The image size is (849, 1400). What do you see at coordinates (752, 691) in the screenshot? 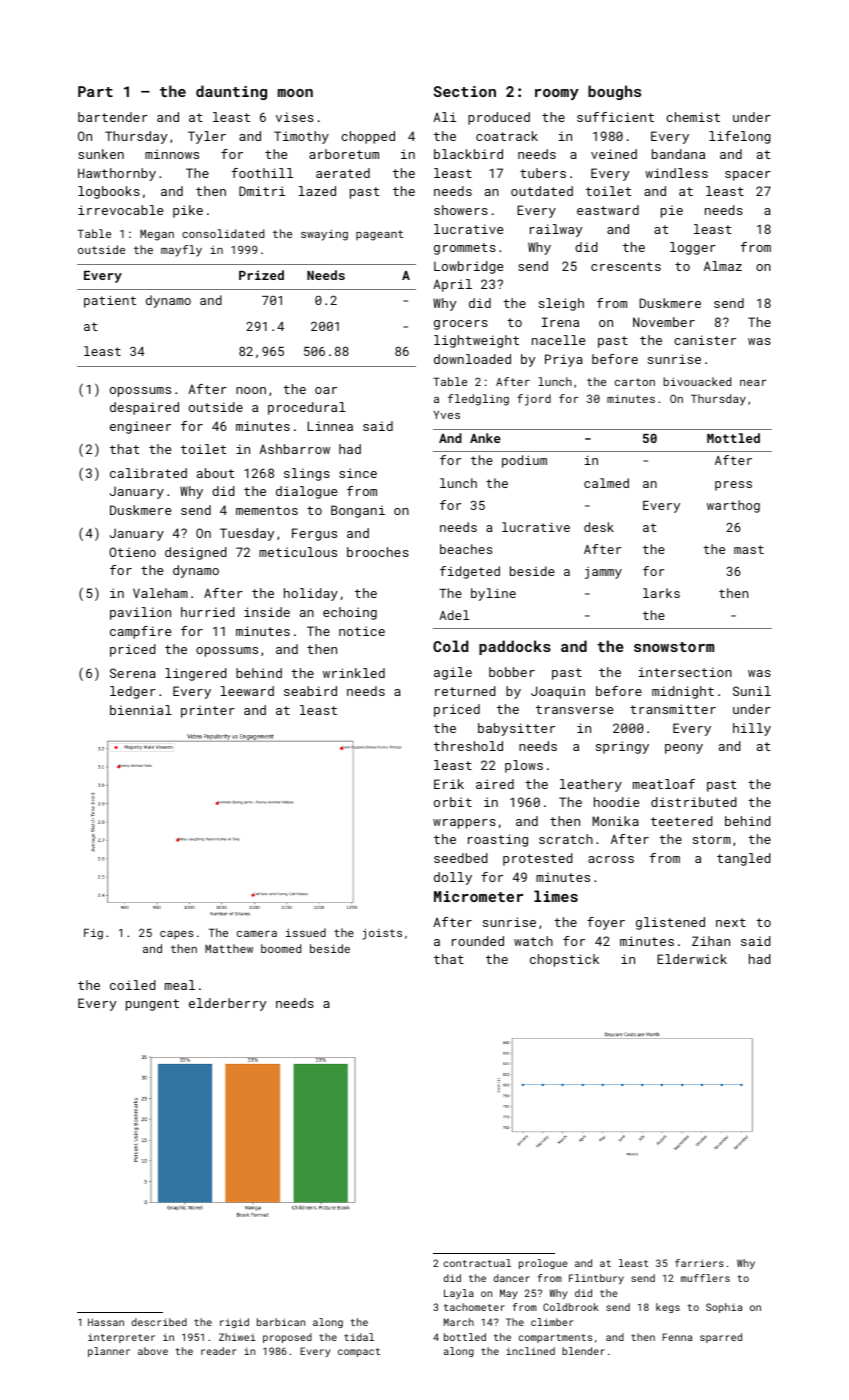
I see `Sunil` at bounding box center [752, 691].
